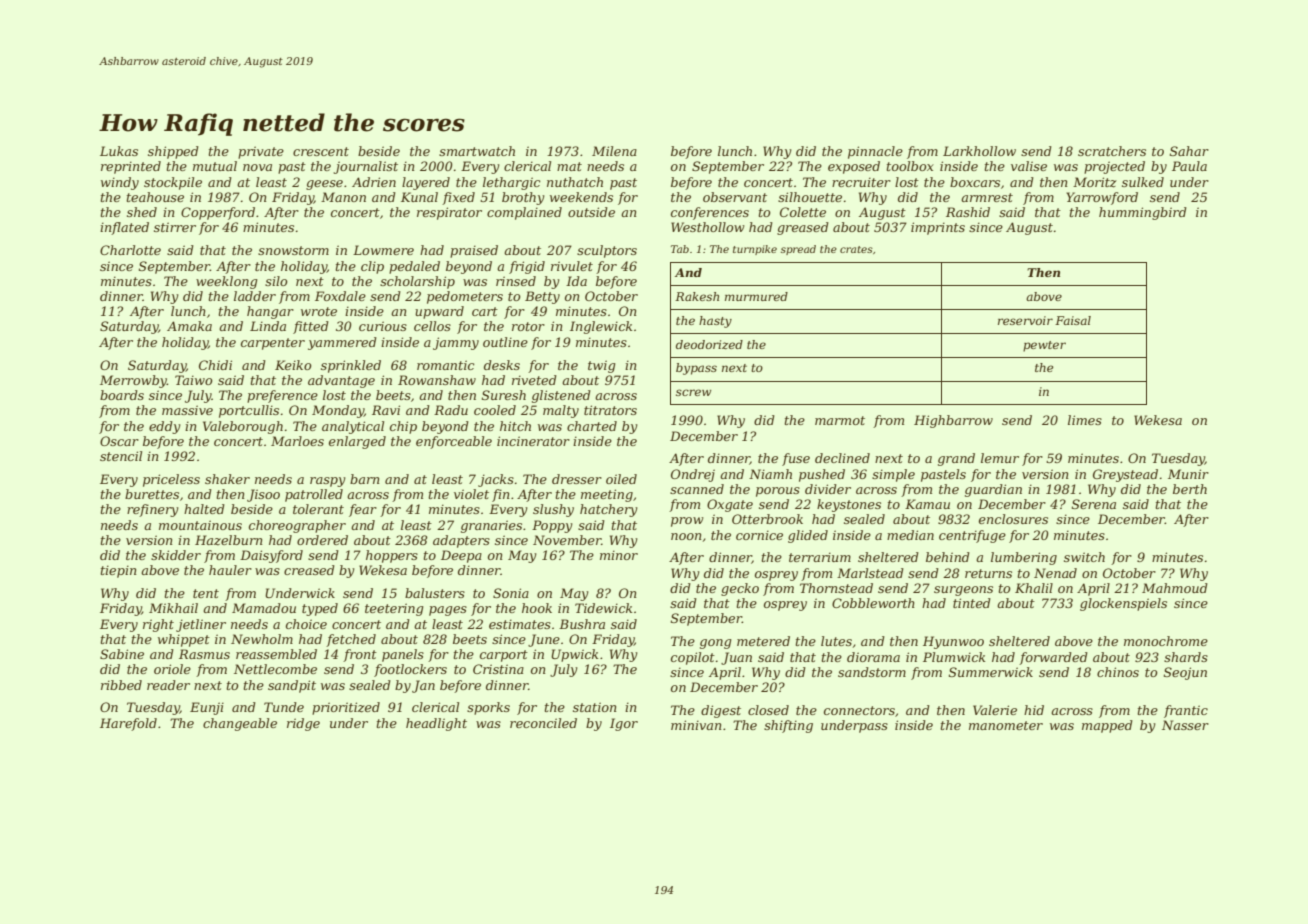 This document has height=924, width=1308. What do you see at coordinates (1185, 673) in the document?
I see `Seojun` at bounding box center [1185, 673].
